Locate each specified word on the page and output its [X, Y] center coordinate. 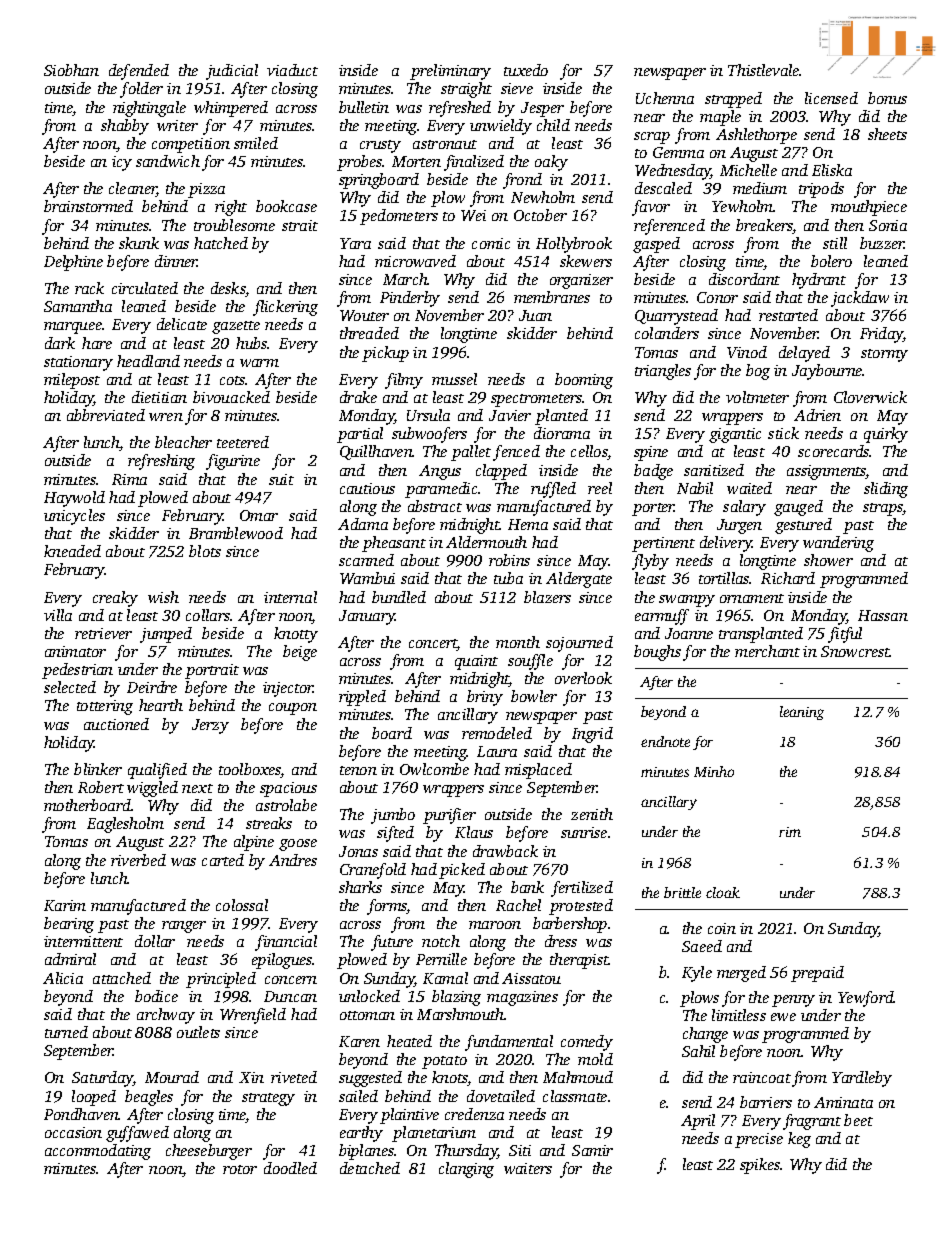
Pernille [441, 959]
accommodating [98, 1152]
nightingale [149, 109]
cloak [723, 892]
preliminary [450, 72]
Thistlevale [764, 70]
